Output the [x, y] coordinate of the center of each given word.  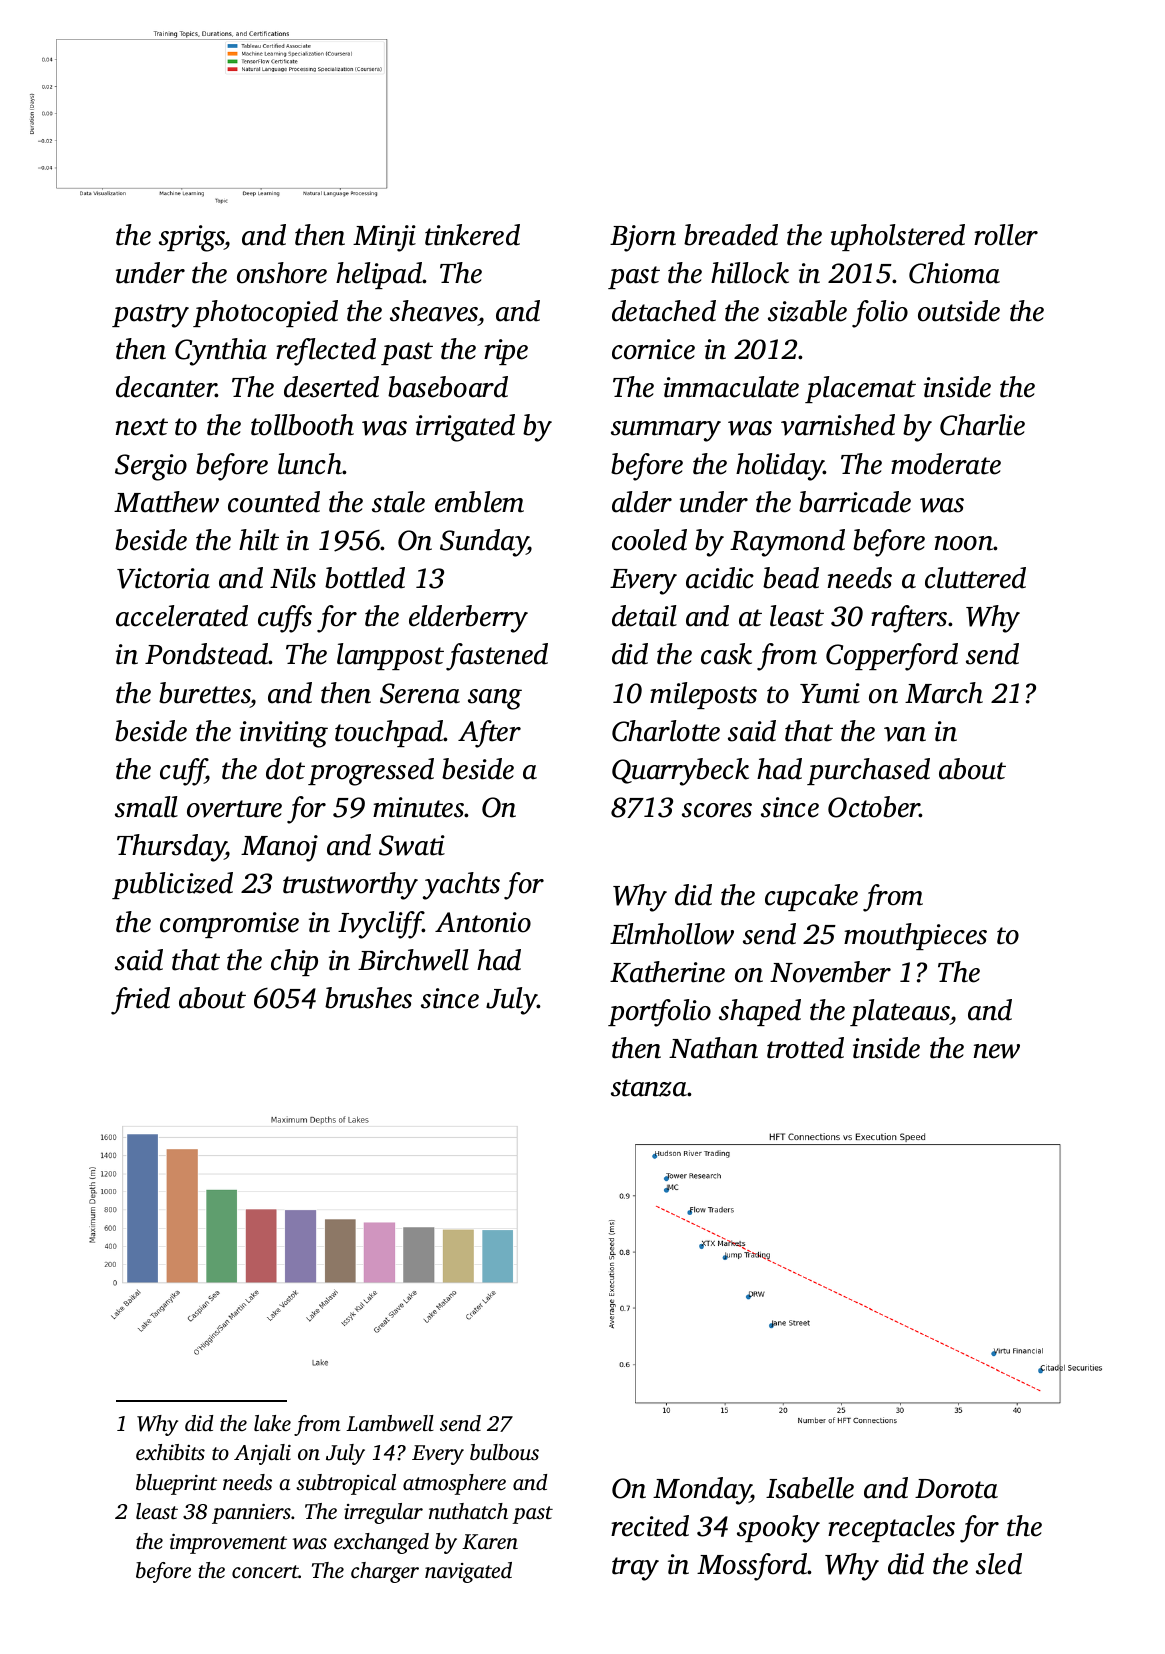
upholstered [898, 237]
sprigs [192, 238]
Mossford [752, 1567]
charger [385, 1572]
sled [999, 1564]
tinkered [472, 235]
